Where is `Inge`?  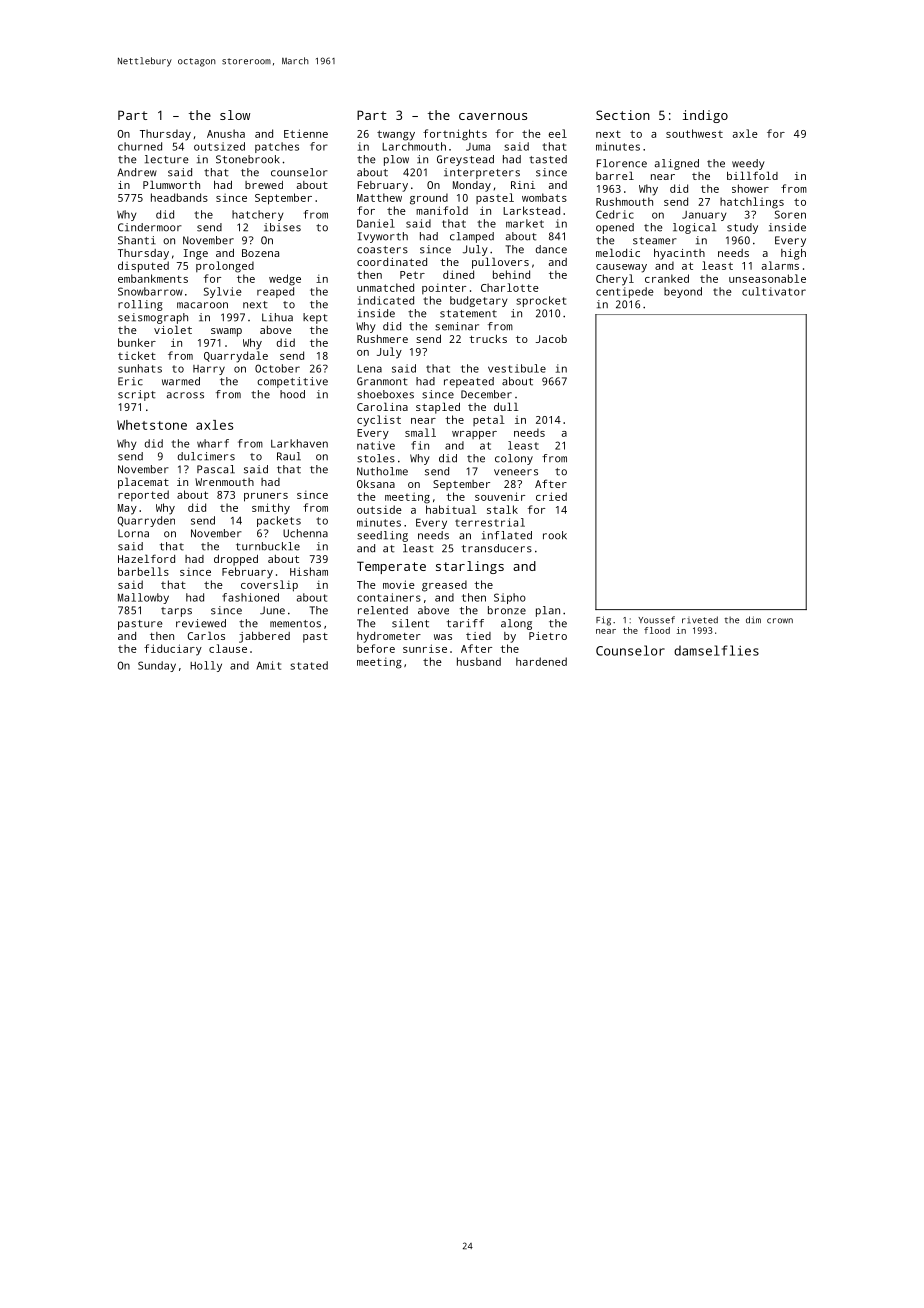 Inge is located at coordinates (196, 254).
